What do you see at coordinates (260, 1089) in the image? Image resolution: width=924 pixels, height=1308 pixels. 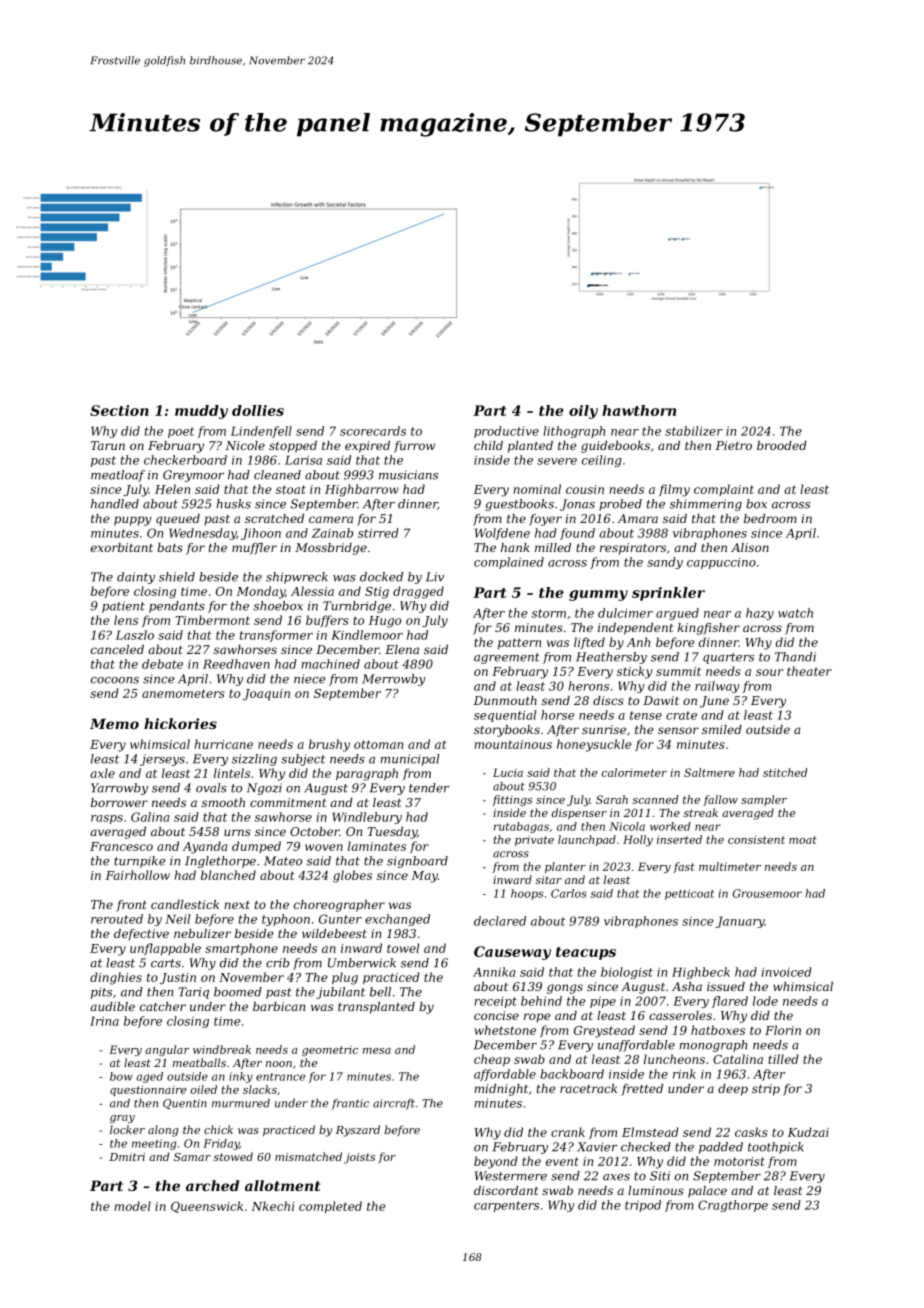 I see `slacks` at bounding box center [260, 1089].
